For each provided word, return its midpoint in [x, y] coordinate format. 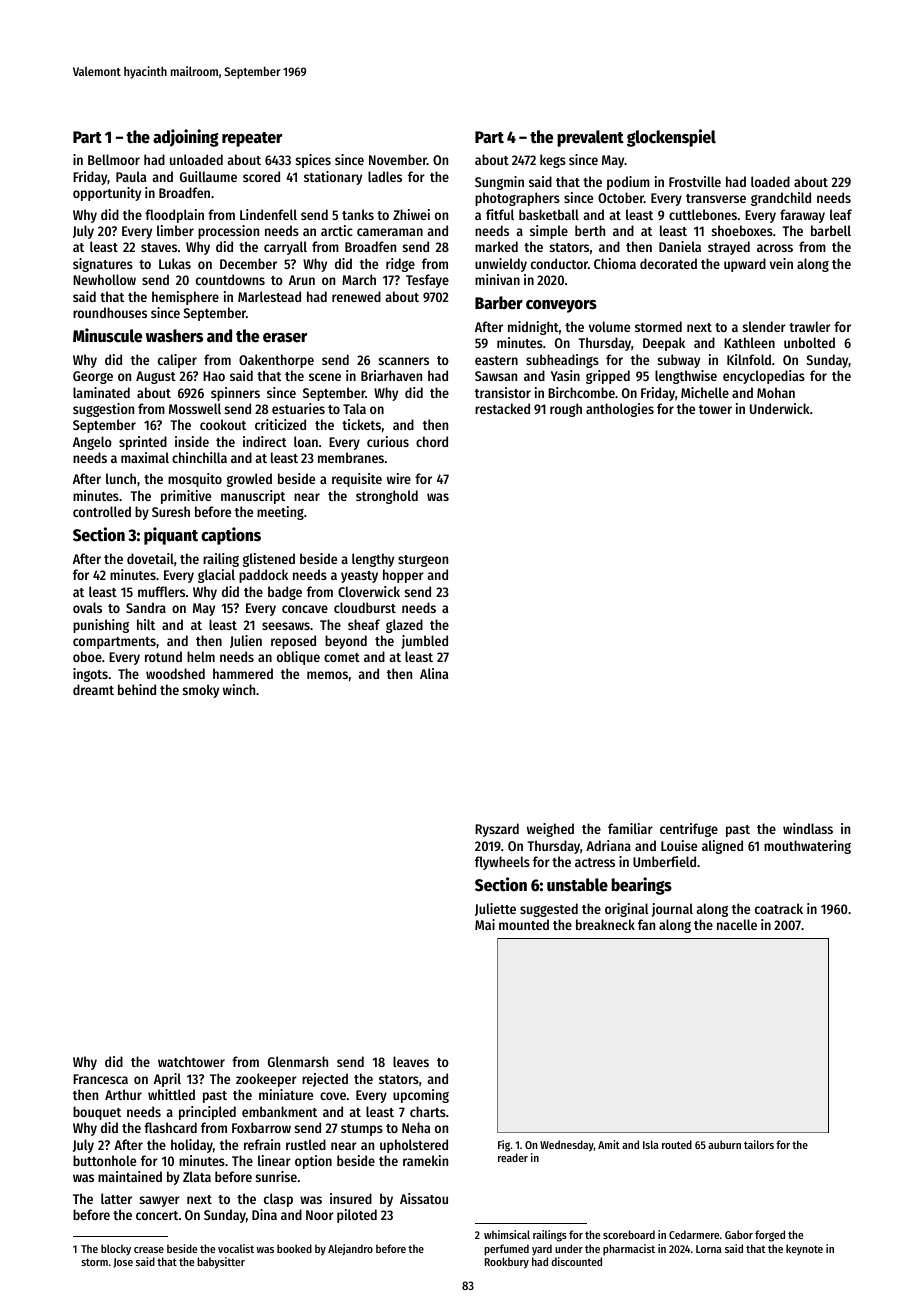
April [167, 1080]
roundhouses [110, 312]
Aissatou [424, 1198]
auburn [724, 1144]
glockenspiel [671, 138]
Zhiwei [411, 214]
